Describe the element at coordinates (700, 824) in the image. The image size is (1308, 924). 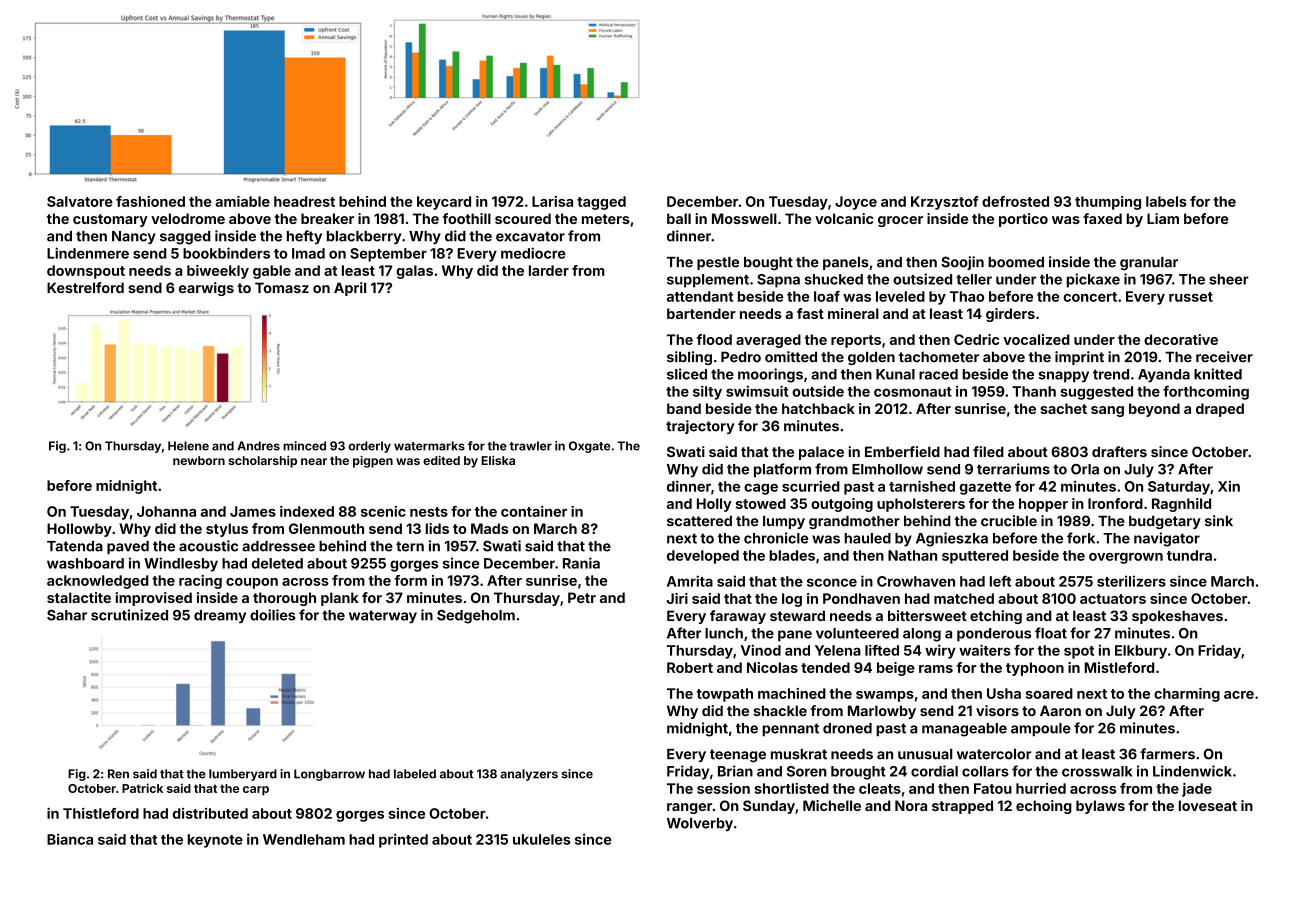
I see `Wolverby` at that location.
